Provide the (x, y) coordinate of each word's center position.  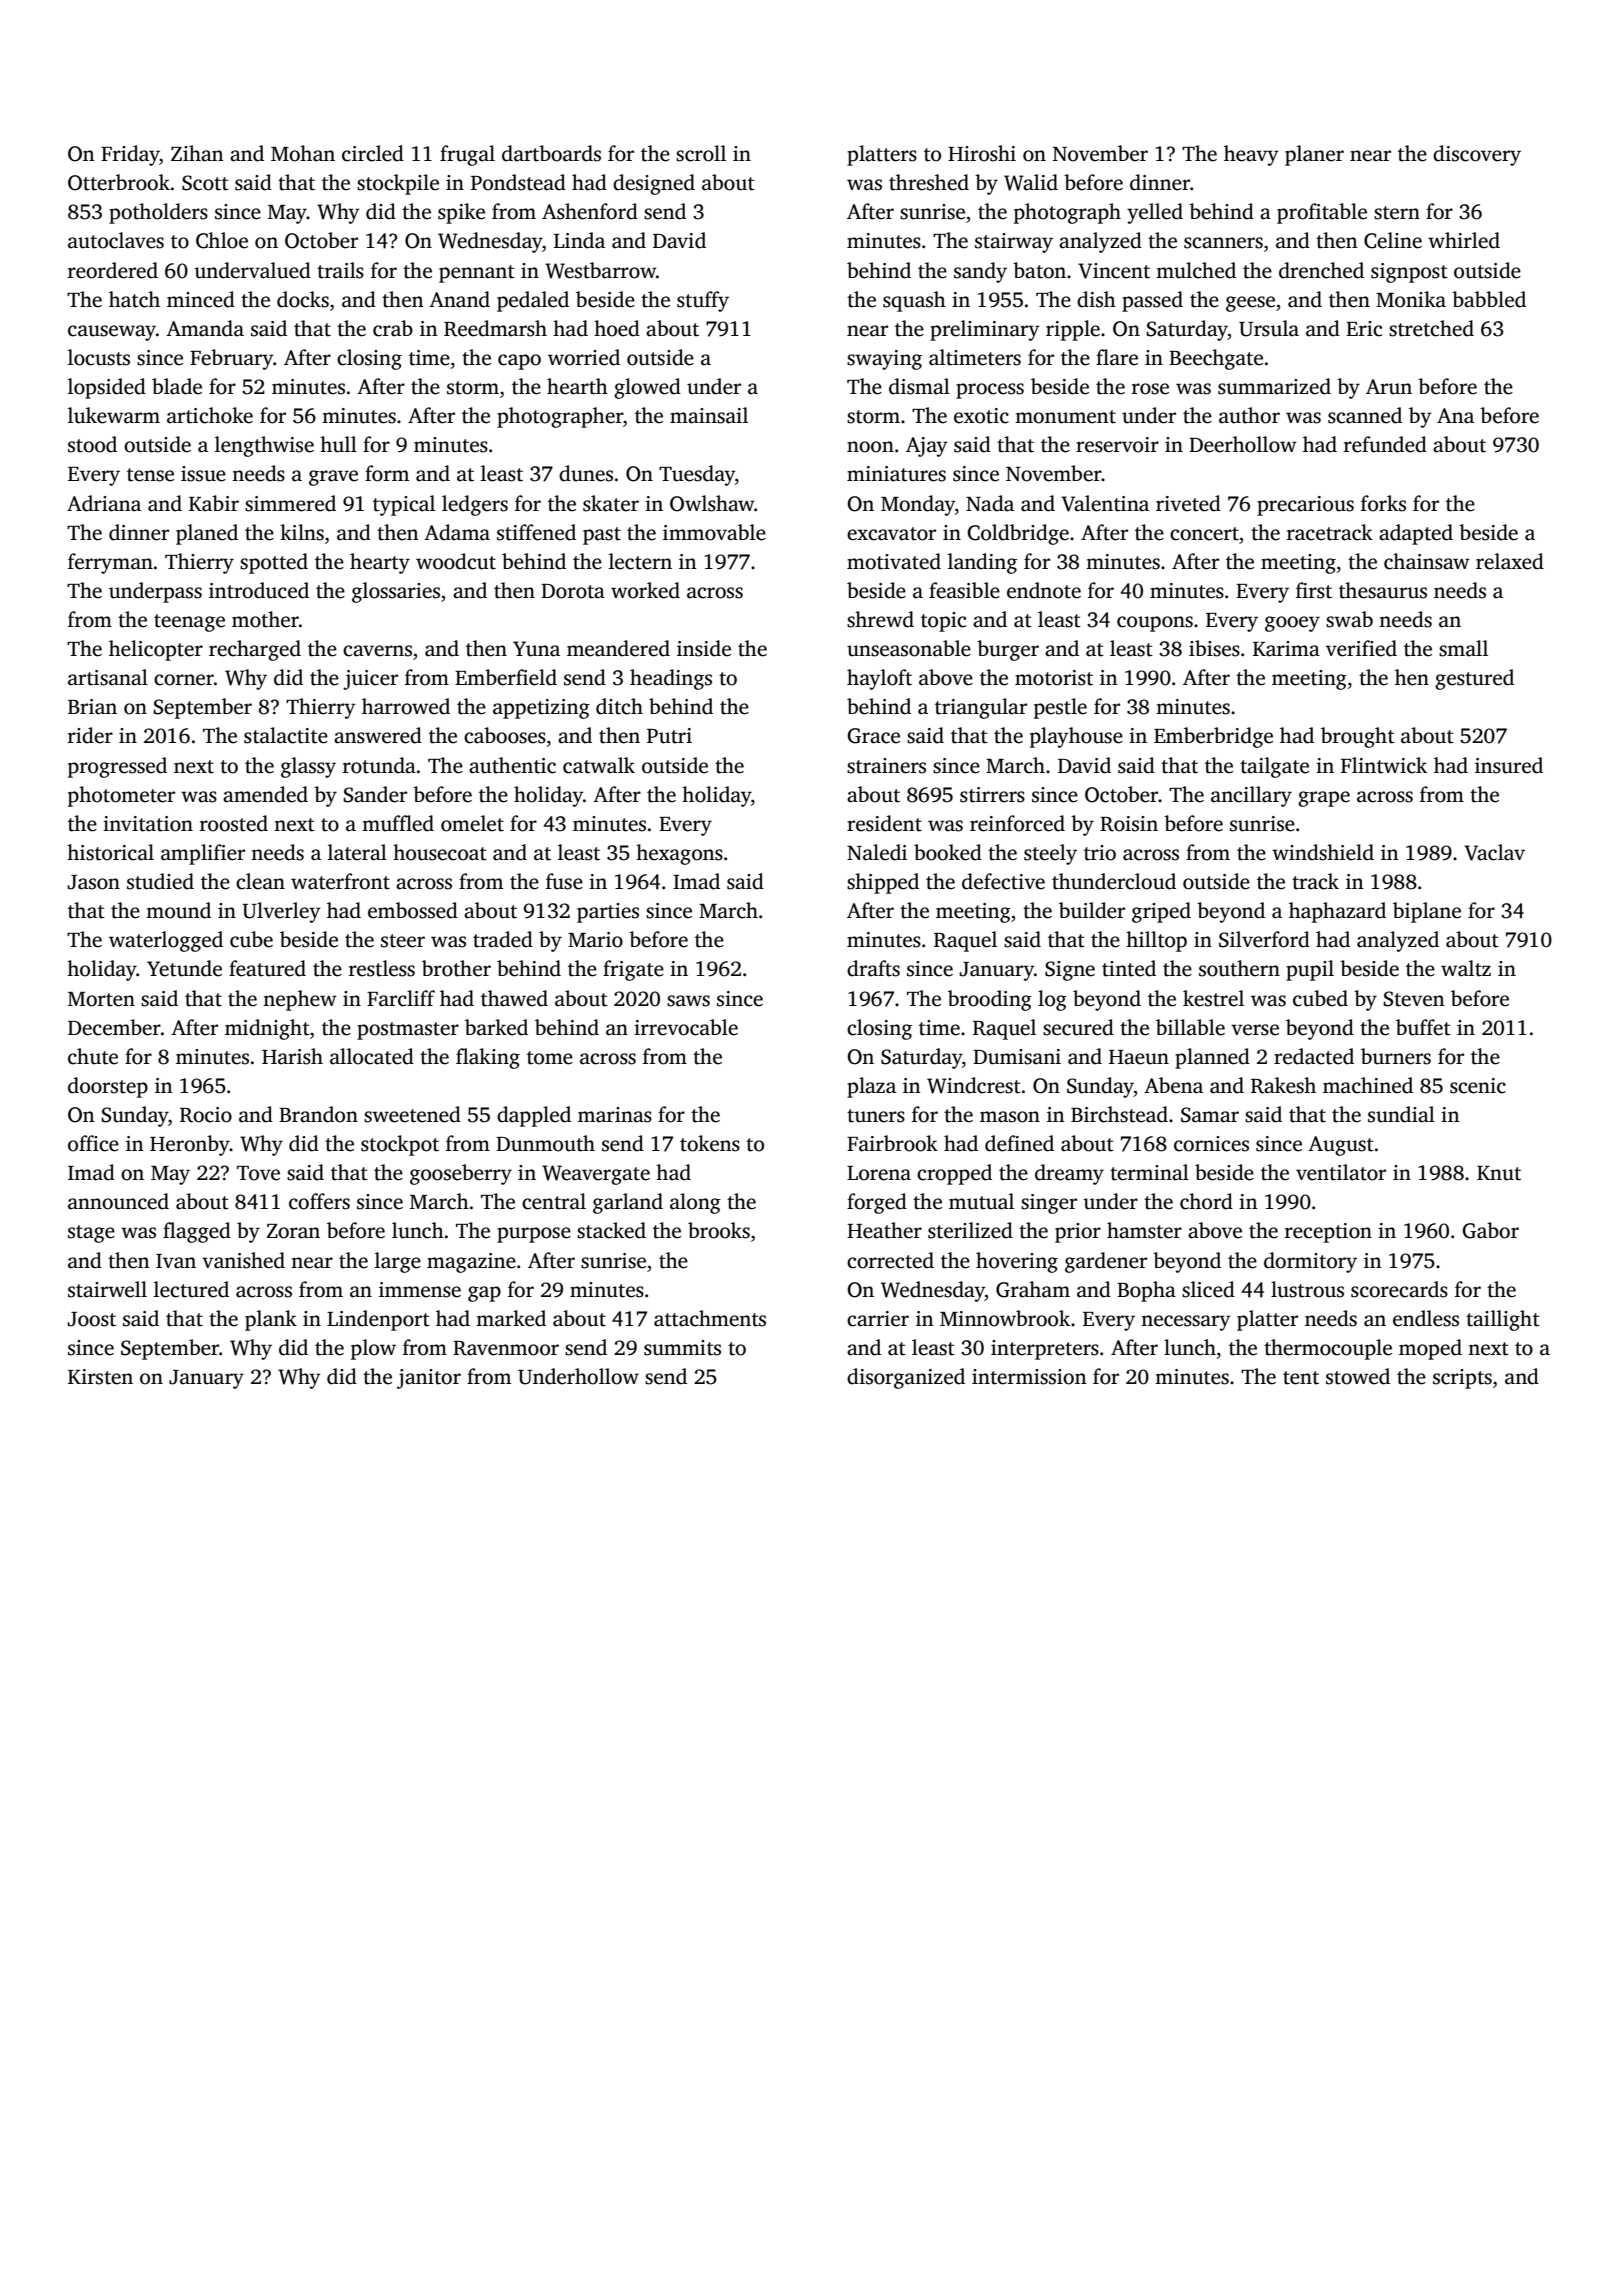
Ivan (176, 1261)
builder (1092, 910)
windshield (1323, 852)
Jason (94, 882)
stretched (1431, 328)
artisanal (108, 677)
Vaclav (1494, 852)
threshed (929, 182)
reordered (113, 270)
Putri (669, 736)
